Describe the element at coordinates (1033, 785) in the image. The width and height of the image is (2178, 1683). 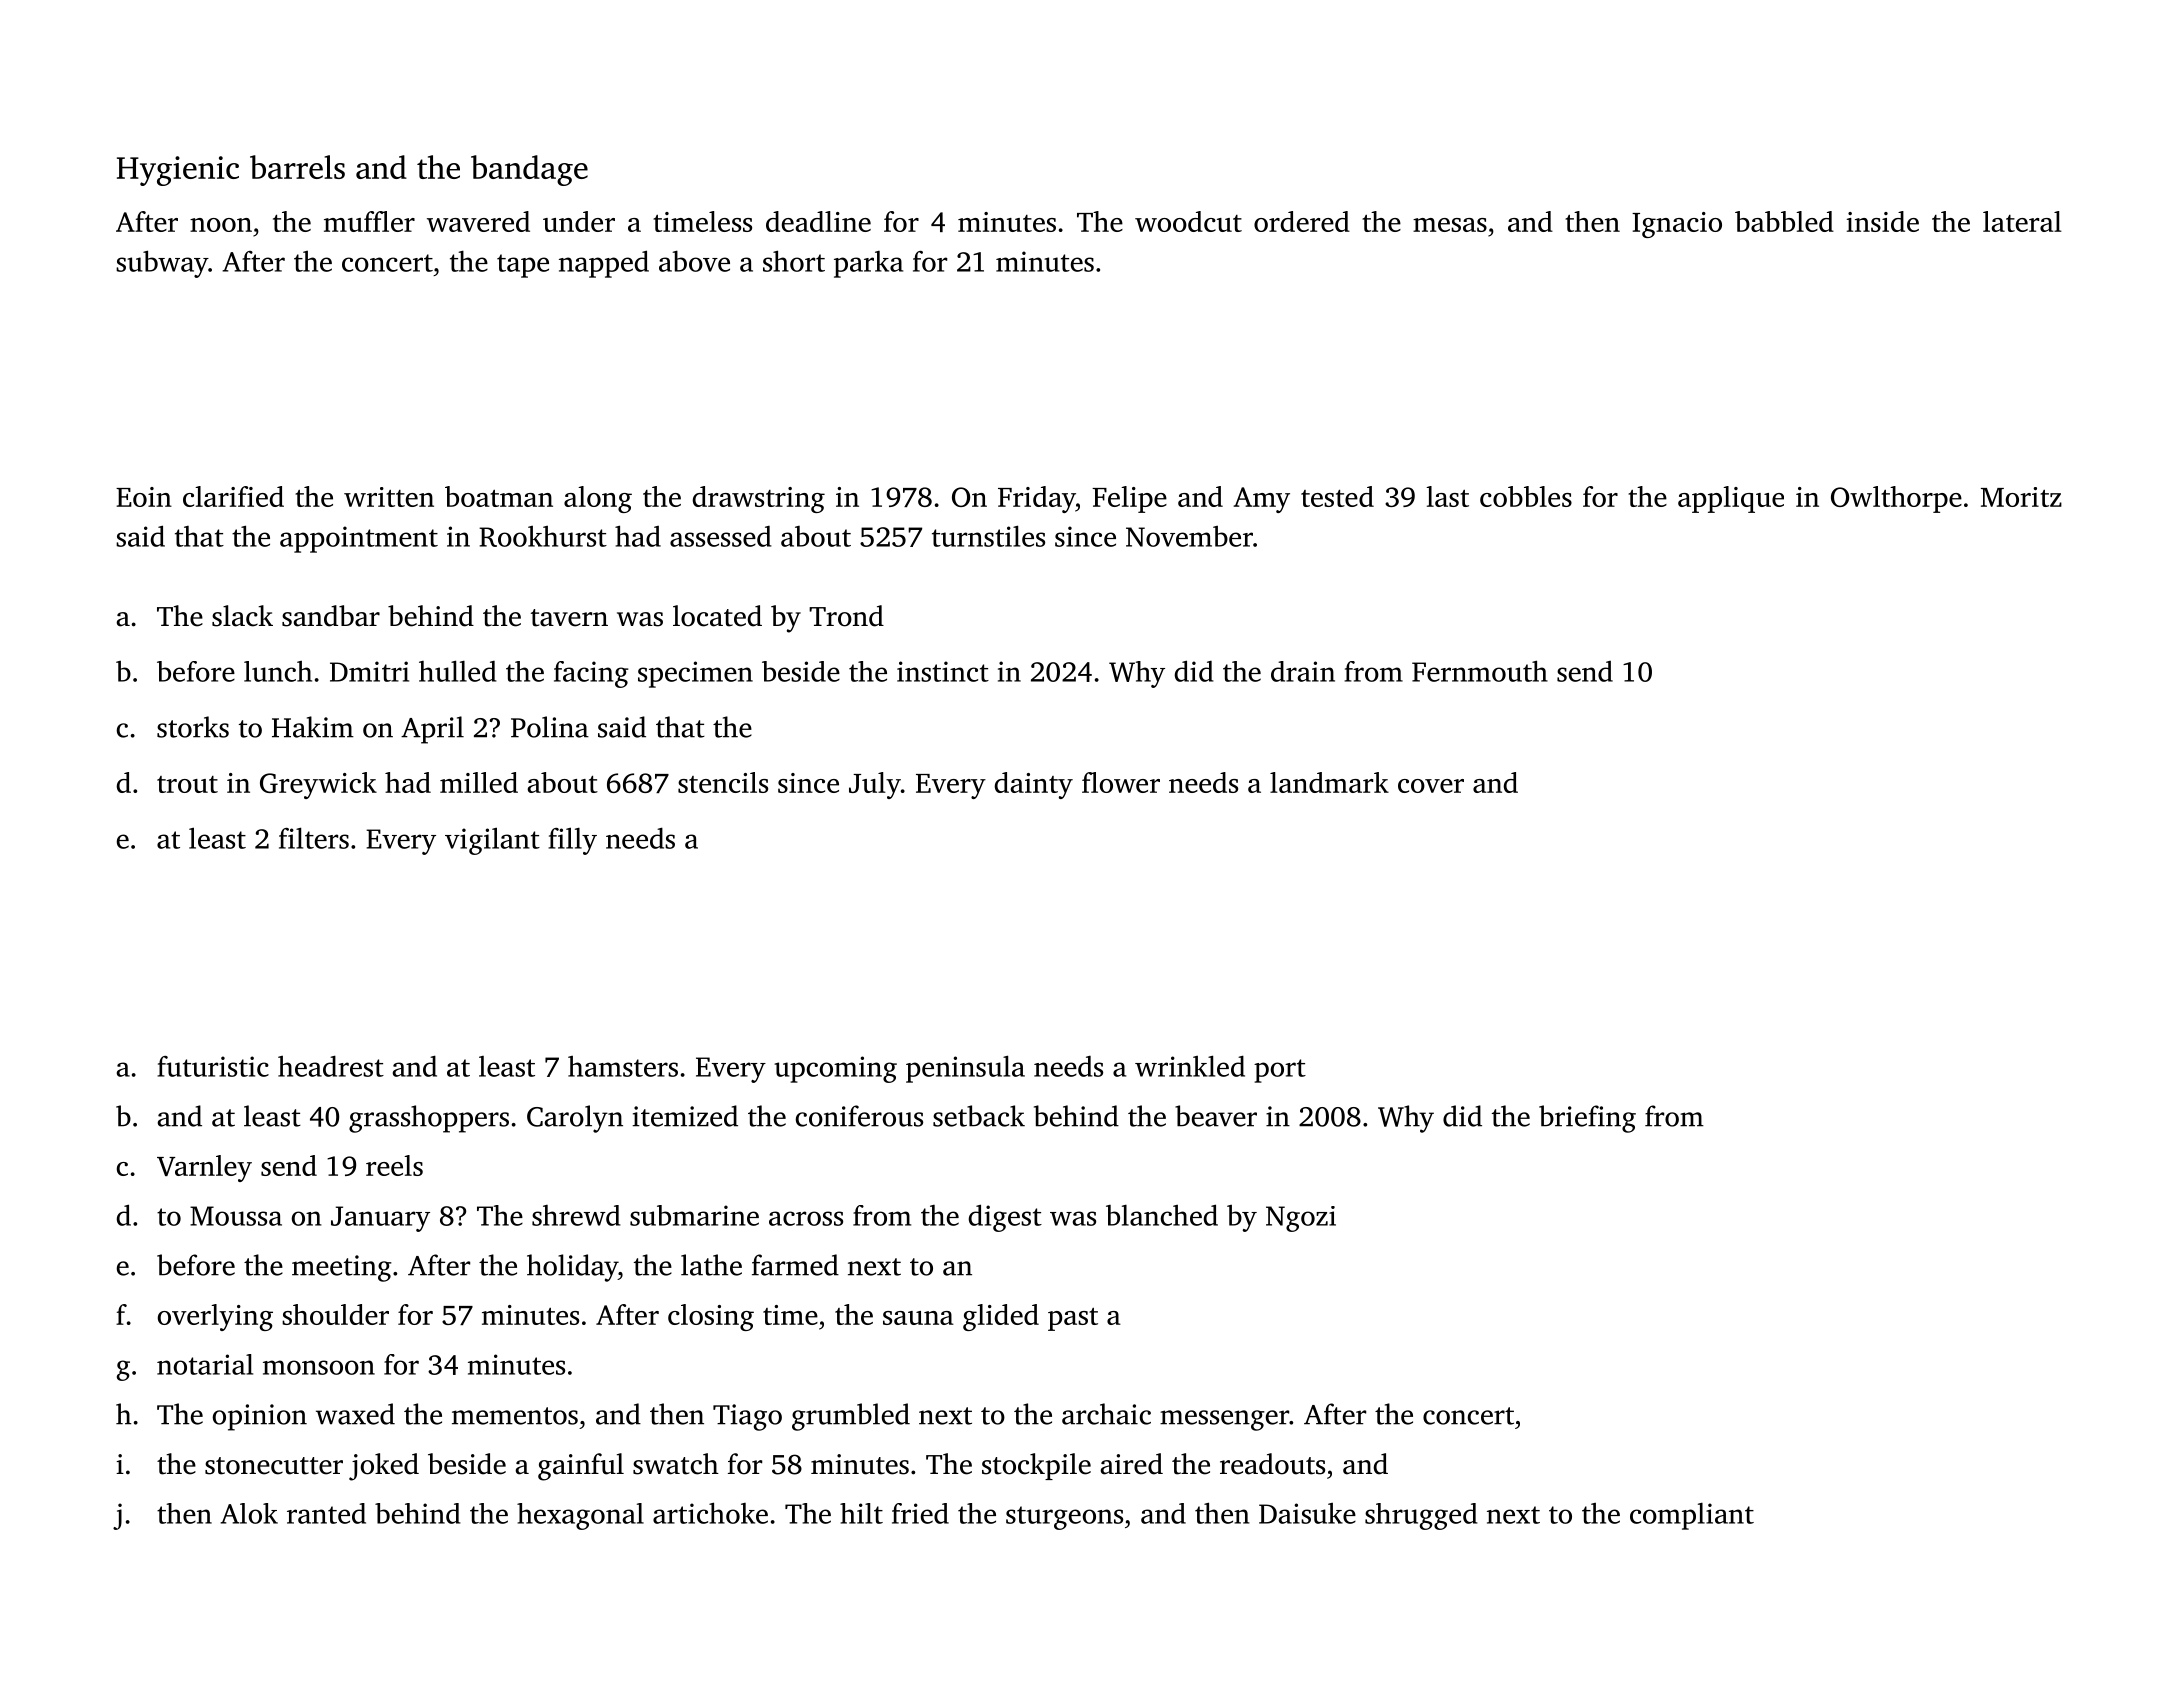
I see `dainty` at that location.
